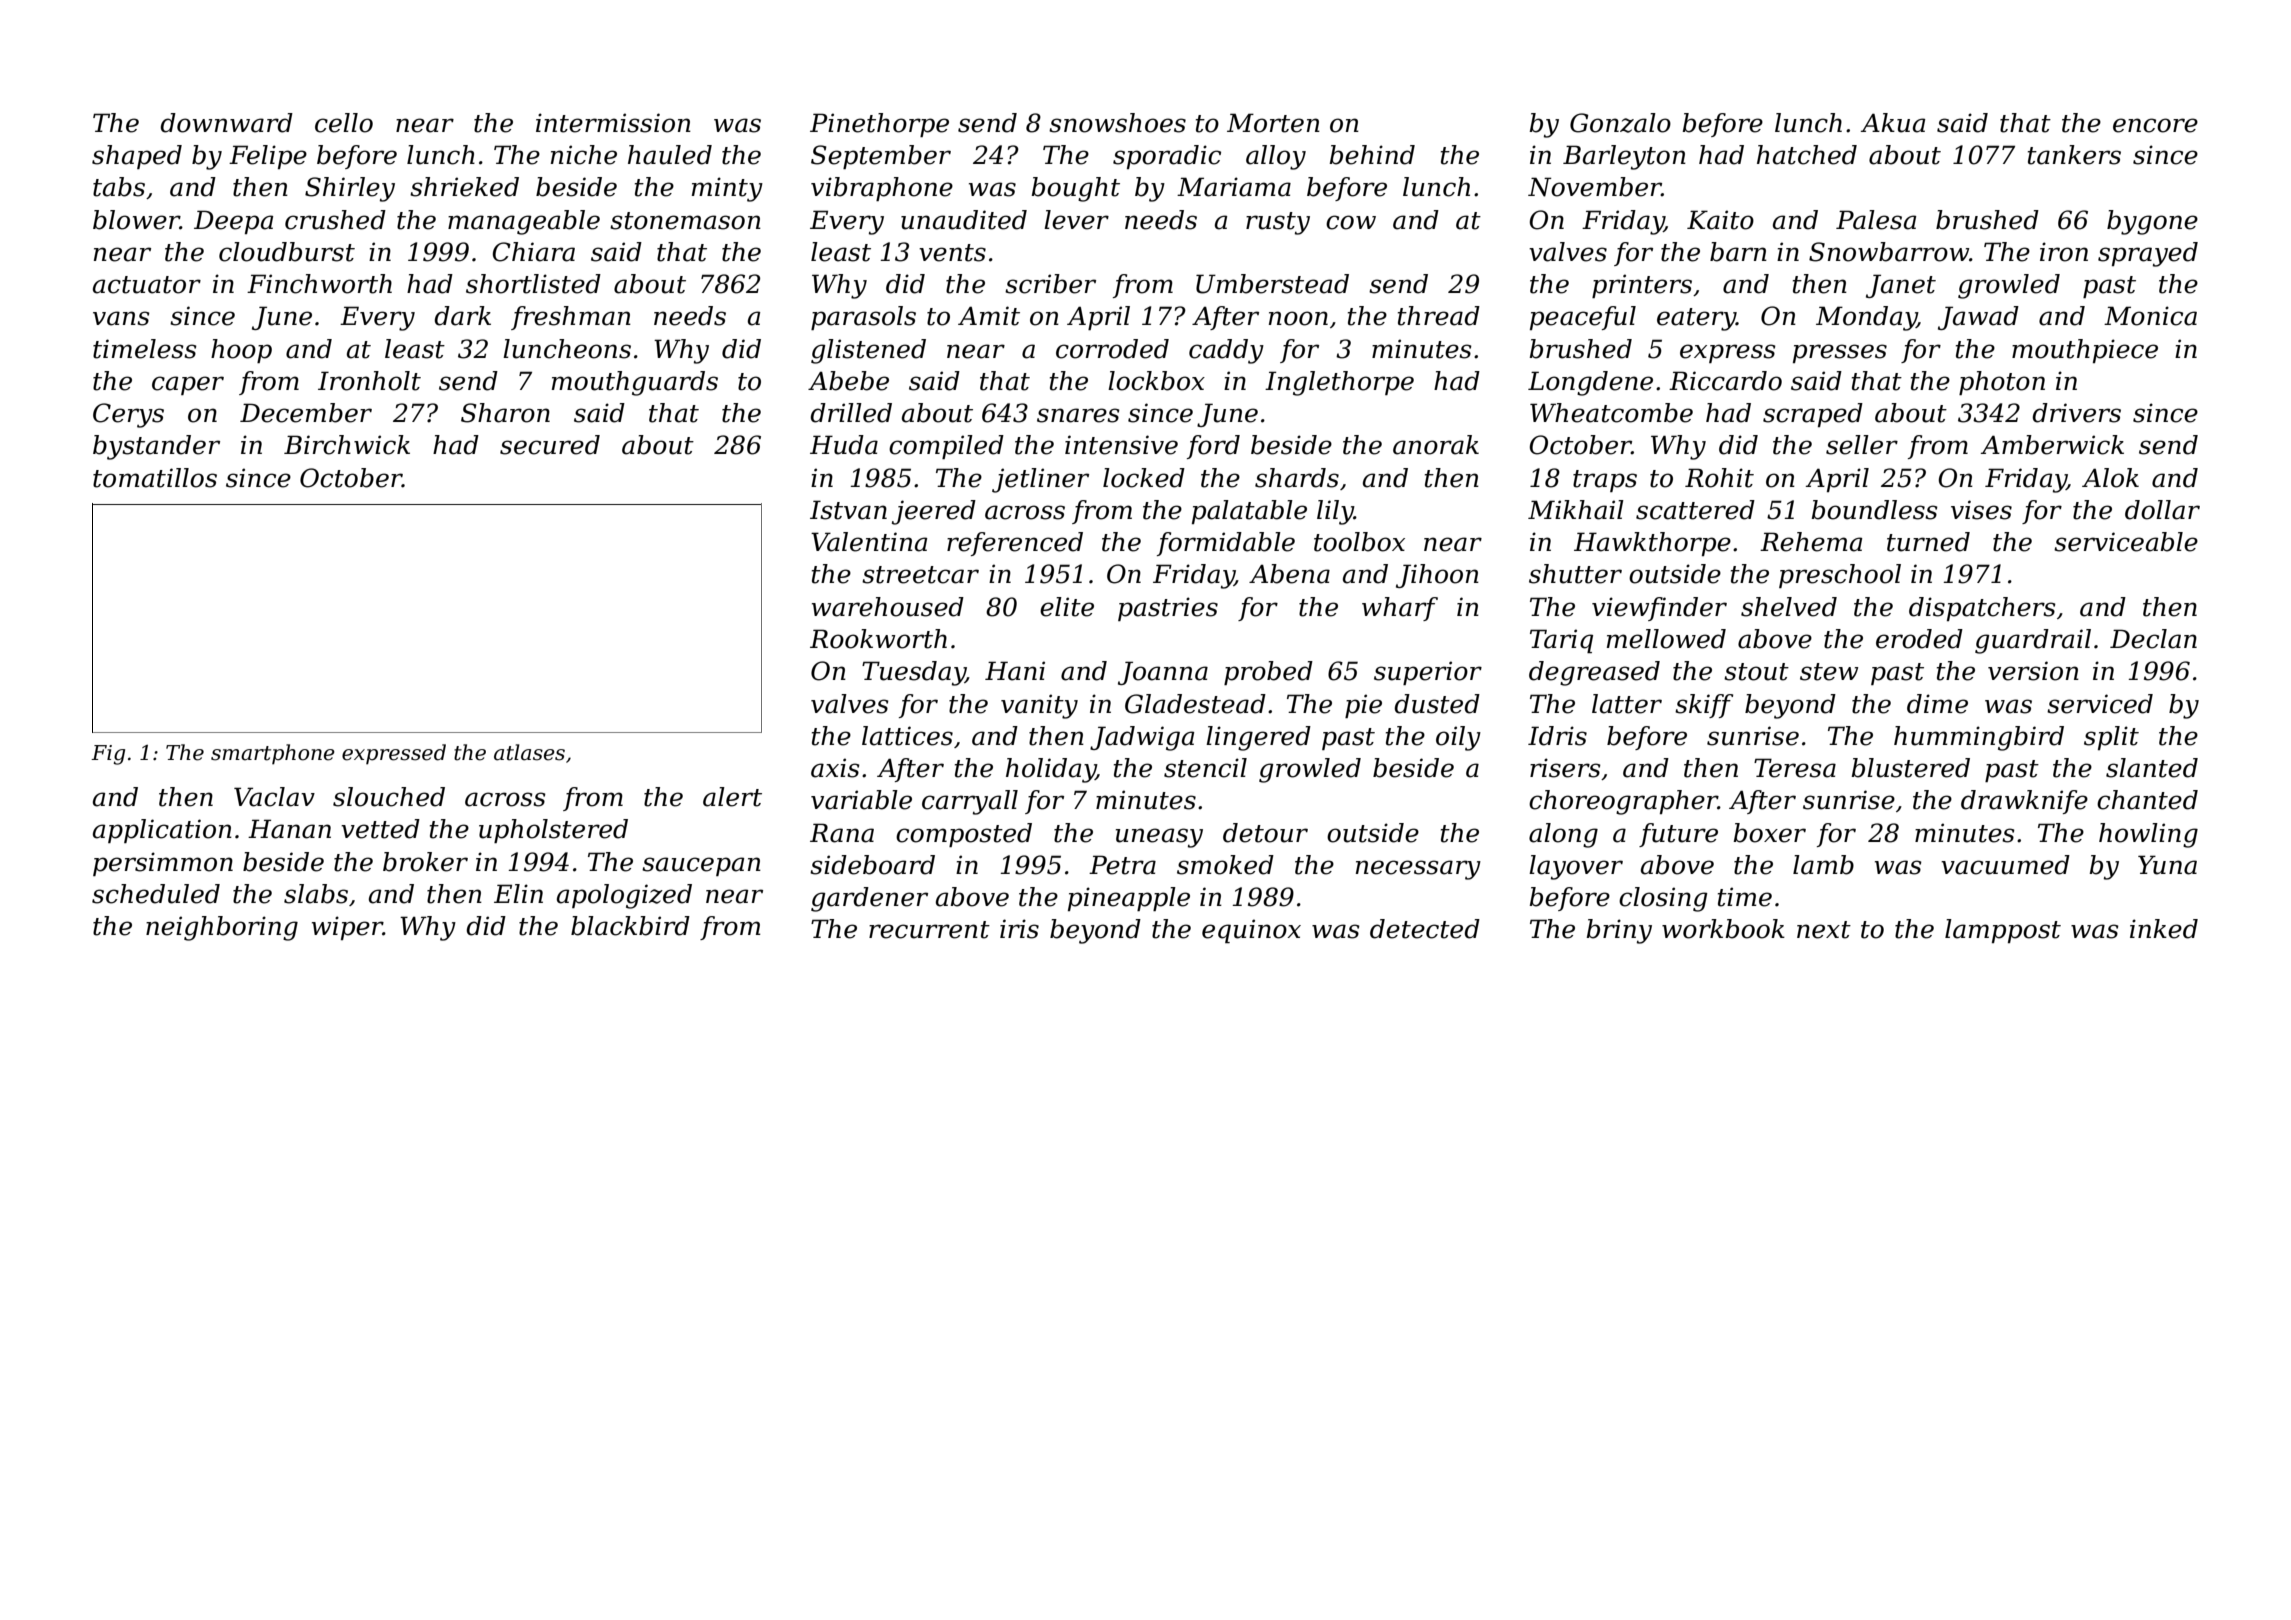  Describe the element at coordinates (137, 157) in the image. I see `shaped` at that location.
